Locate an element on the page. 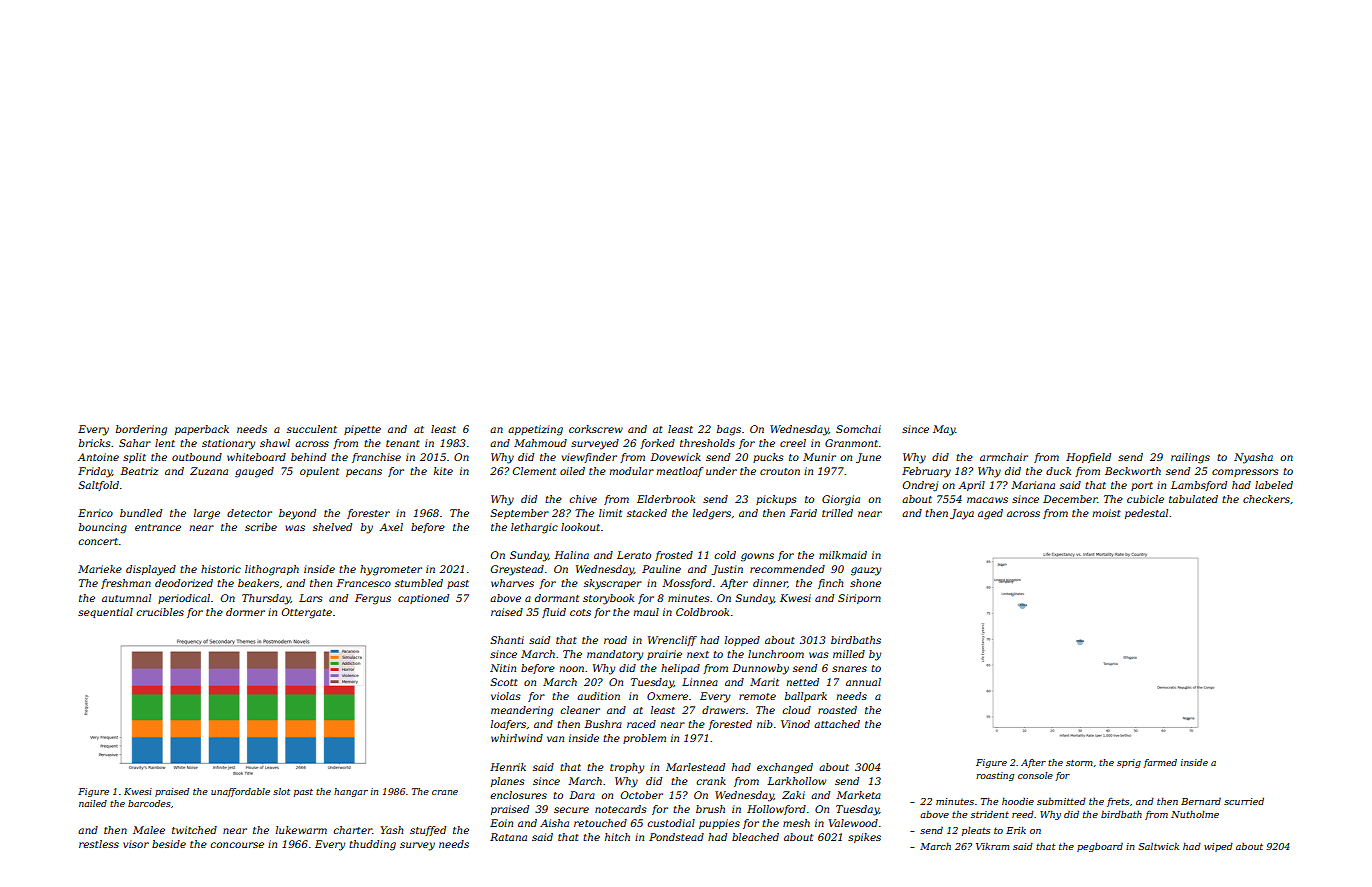 The height and width of the document is (887, 1372). gauged is located at coordinates (254, 472).
